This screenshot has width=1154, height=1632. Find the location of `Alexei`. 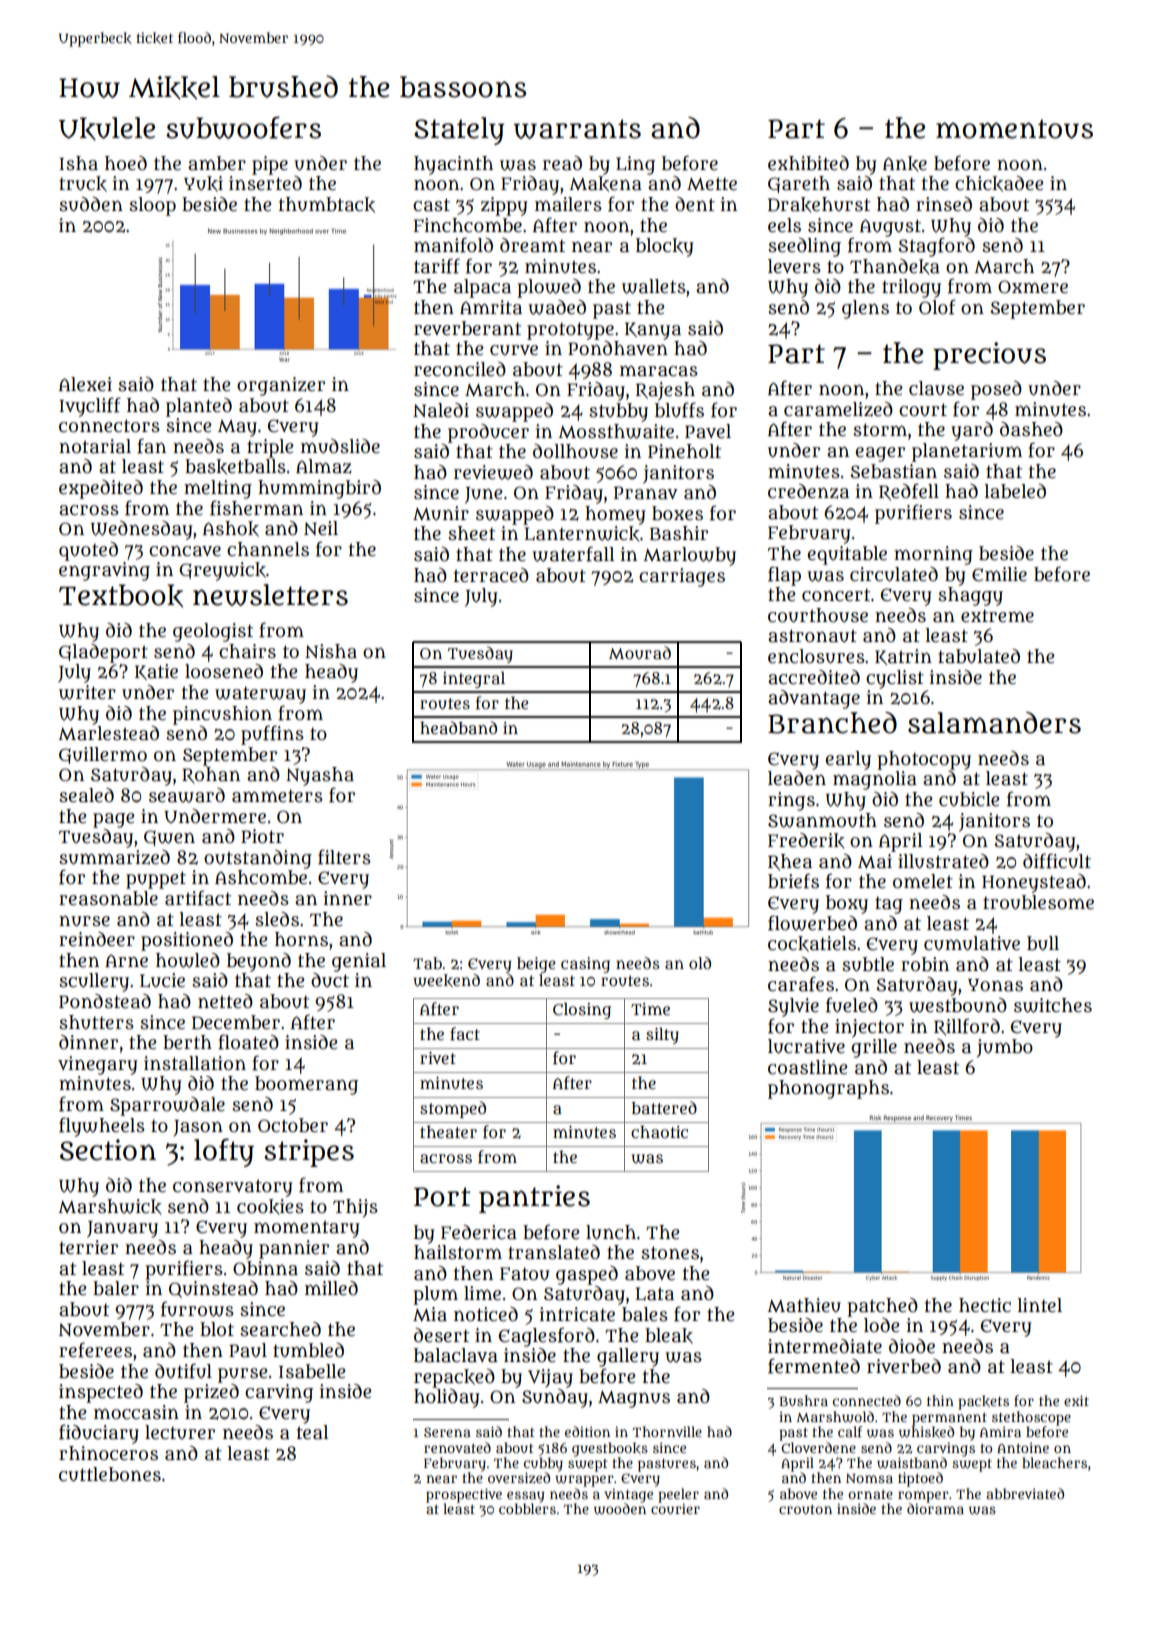

Alexei is located at coordinates (85, 384).
